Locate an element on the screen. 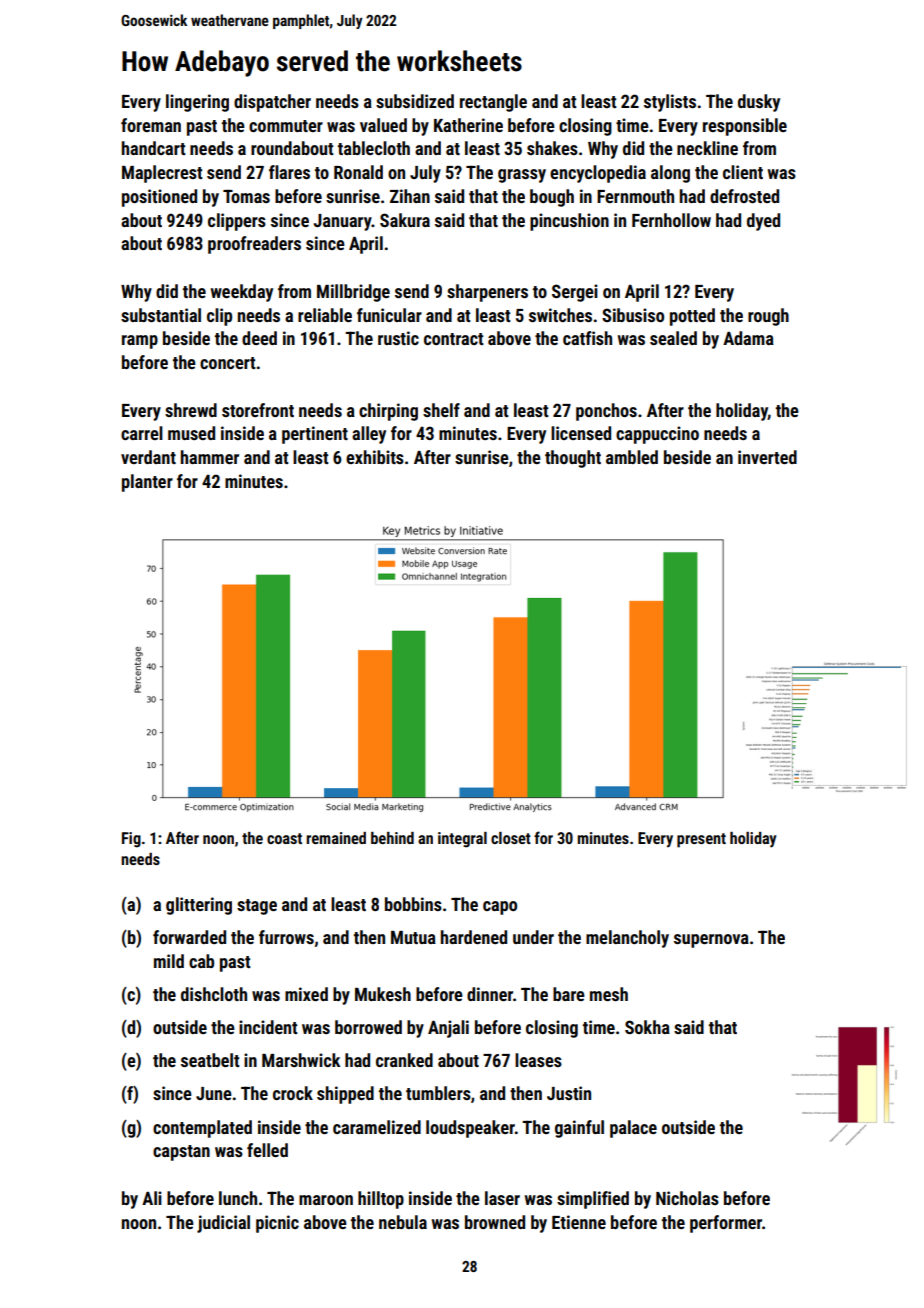 The width and height of the screenshot is (924, 1308). valued is located at coordinates (383, 125).
